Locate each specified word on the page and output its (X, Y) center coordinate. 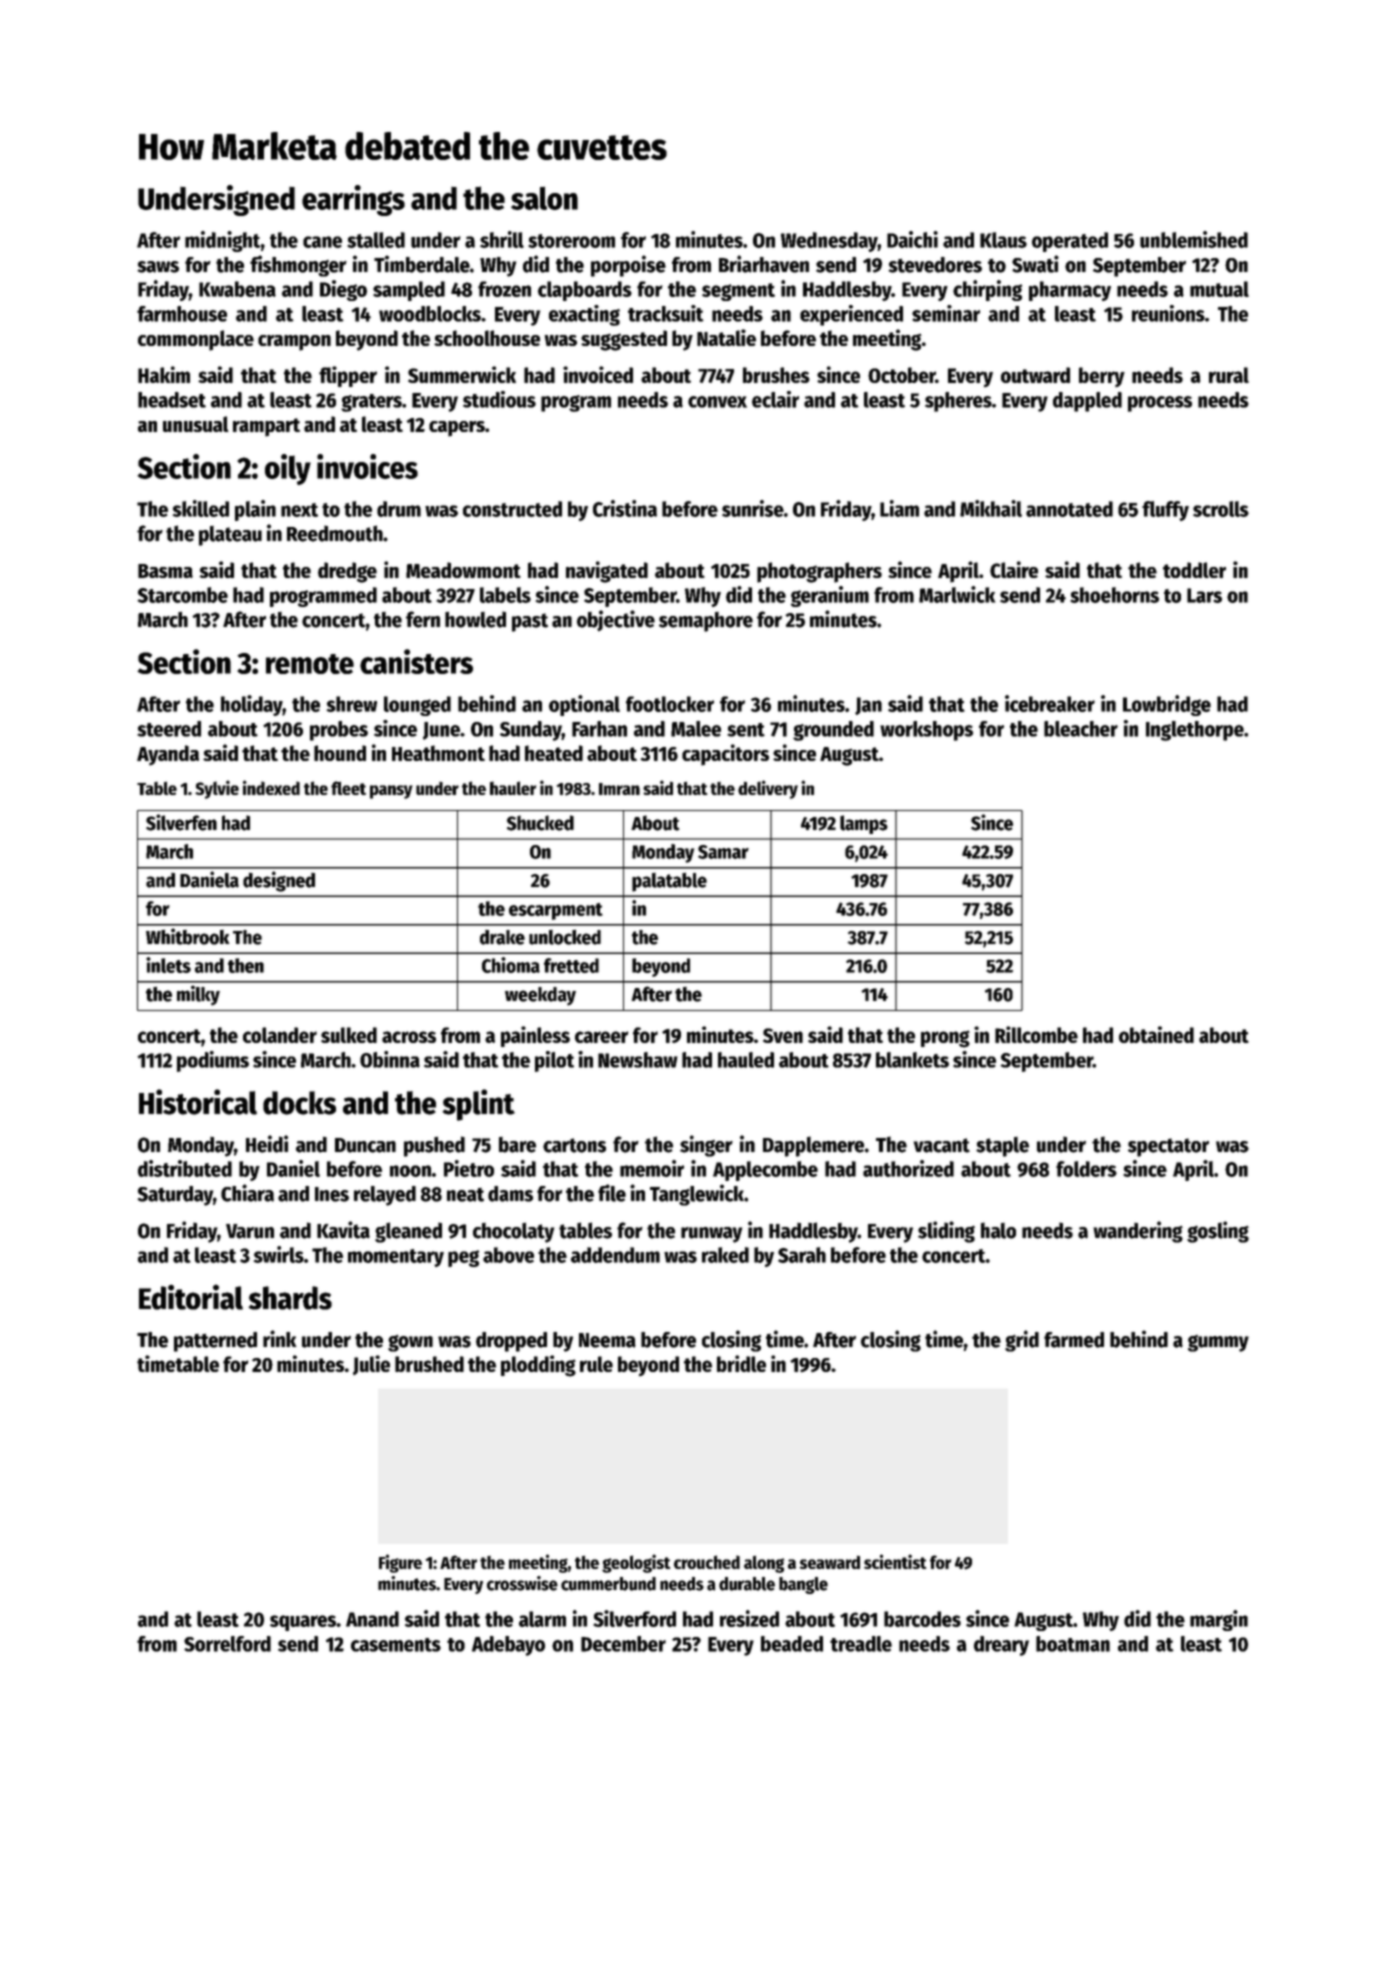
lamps (864, 824)
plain (255, 510)
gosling (1218, 1232)
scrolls (1221, 509)
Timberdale (422, 264)
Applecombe (765, 1171)
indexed (271, 787)
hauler (513, 788)
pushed (434, 1146)
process (1160, 404)
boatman (1073, 1644)
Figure (400, 1563)
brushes (776, 375)
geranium (830, 596)
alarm (542, 1619)
